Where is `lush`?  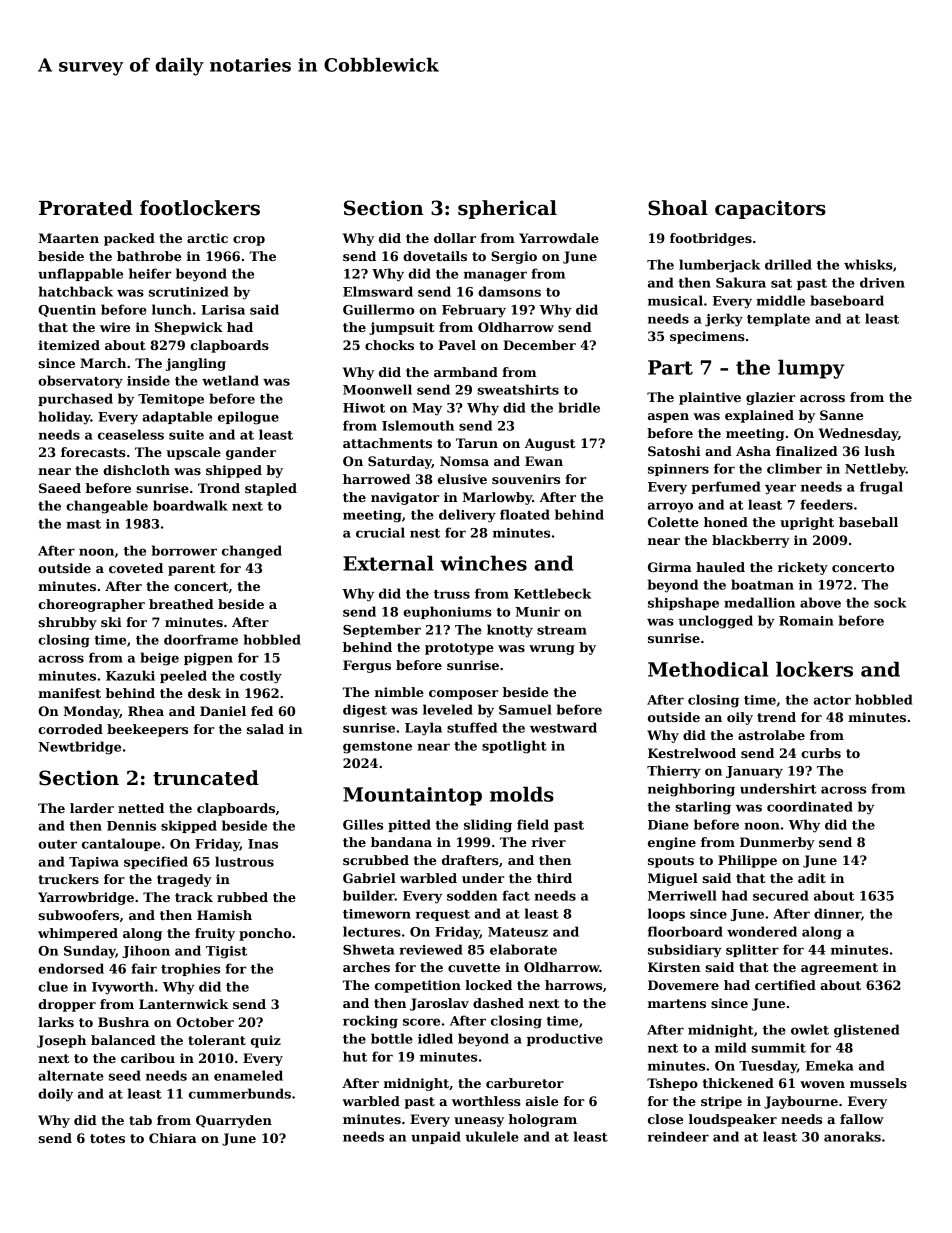 lush is located at coordinates (880, 451).
